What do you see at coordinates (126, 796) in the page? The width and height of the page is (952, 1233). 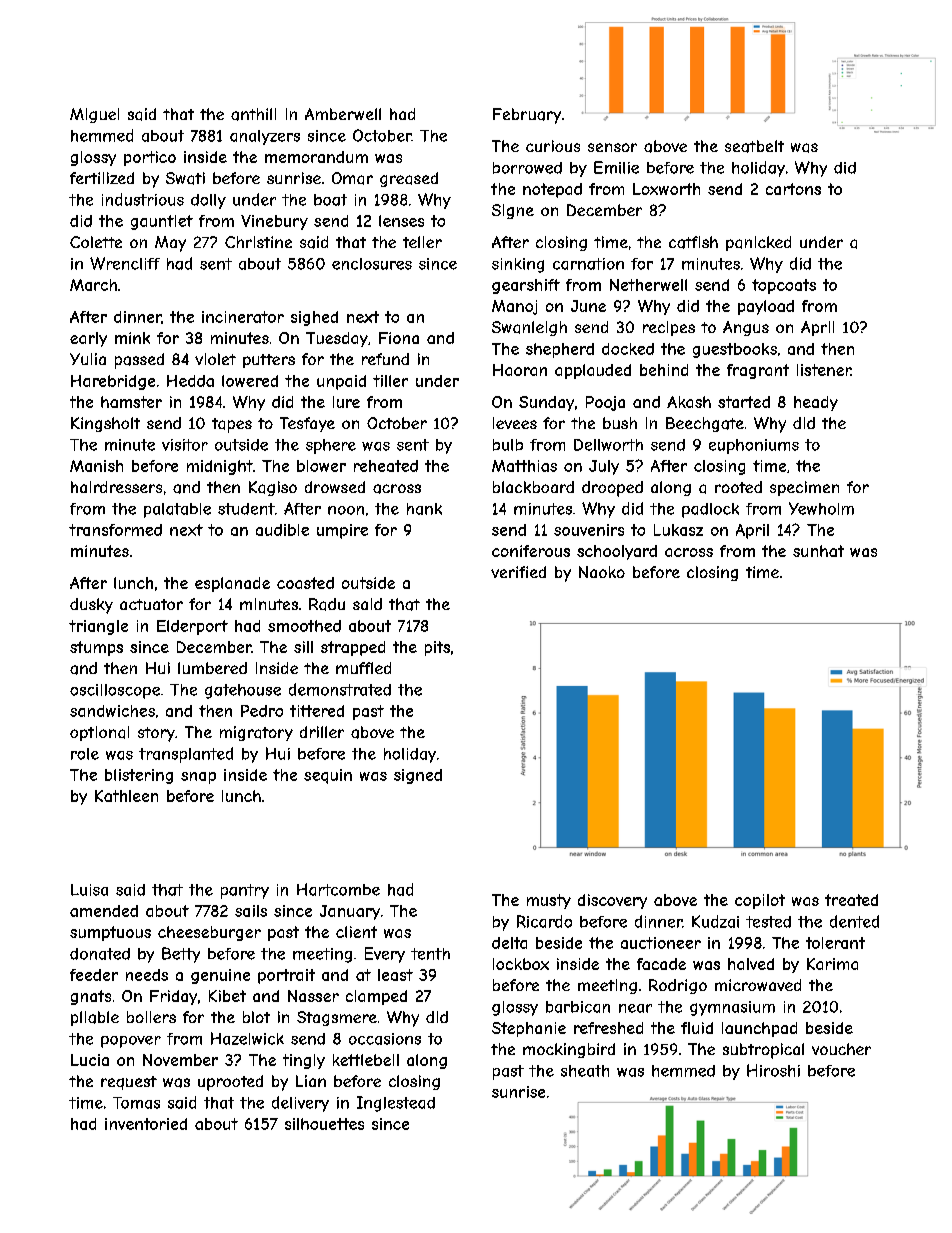 I see `Kathleen` at bounding box center [126, 796].
